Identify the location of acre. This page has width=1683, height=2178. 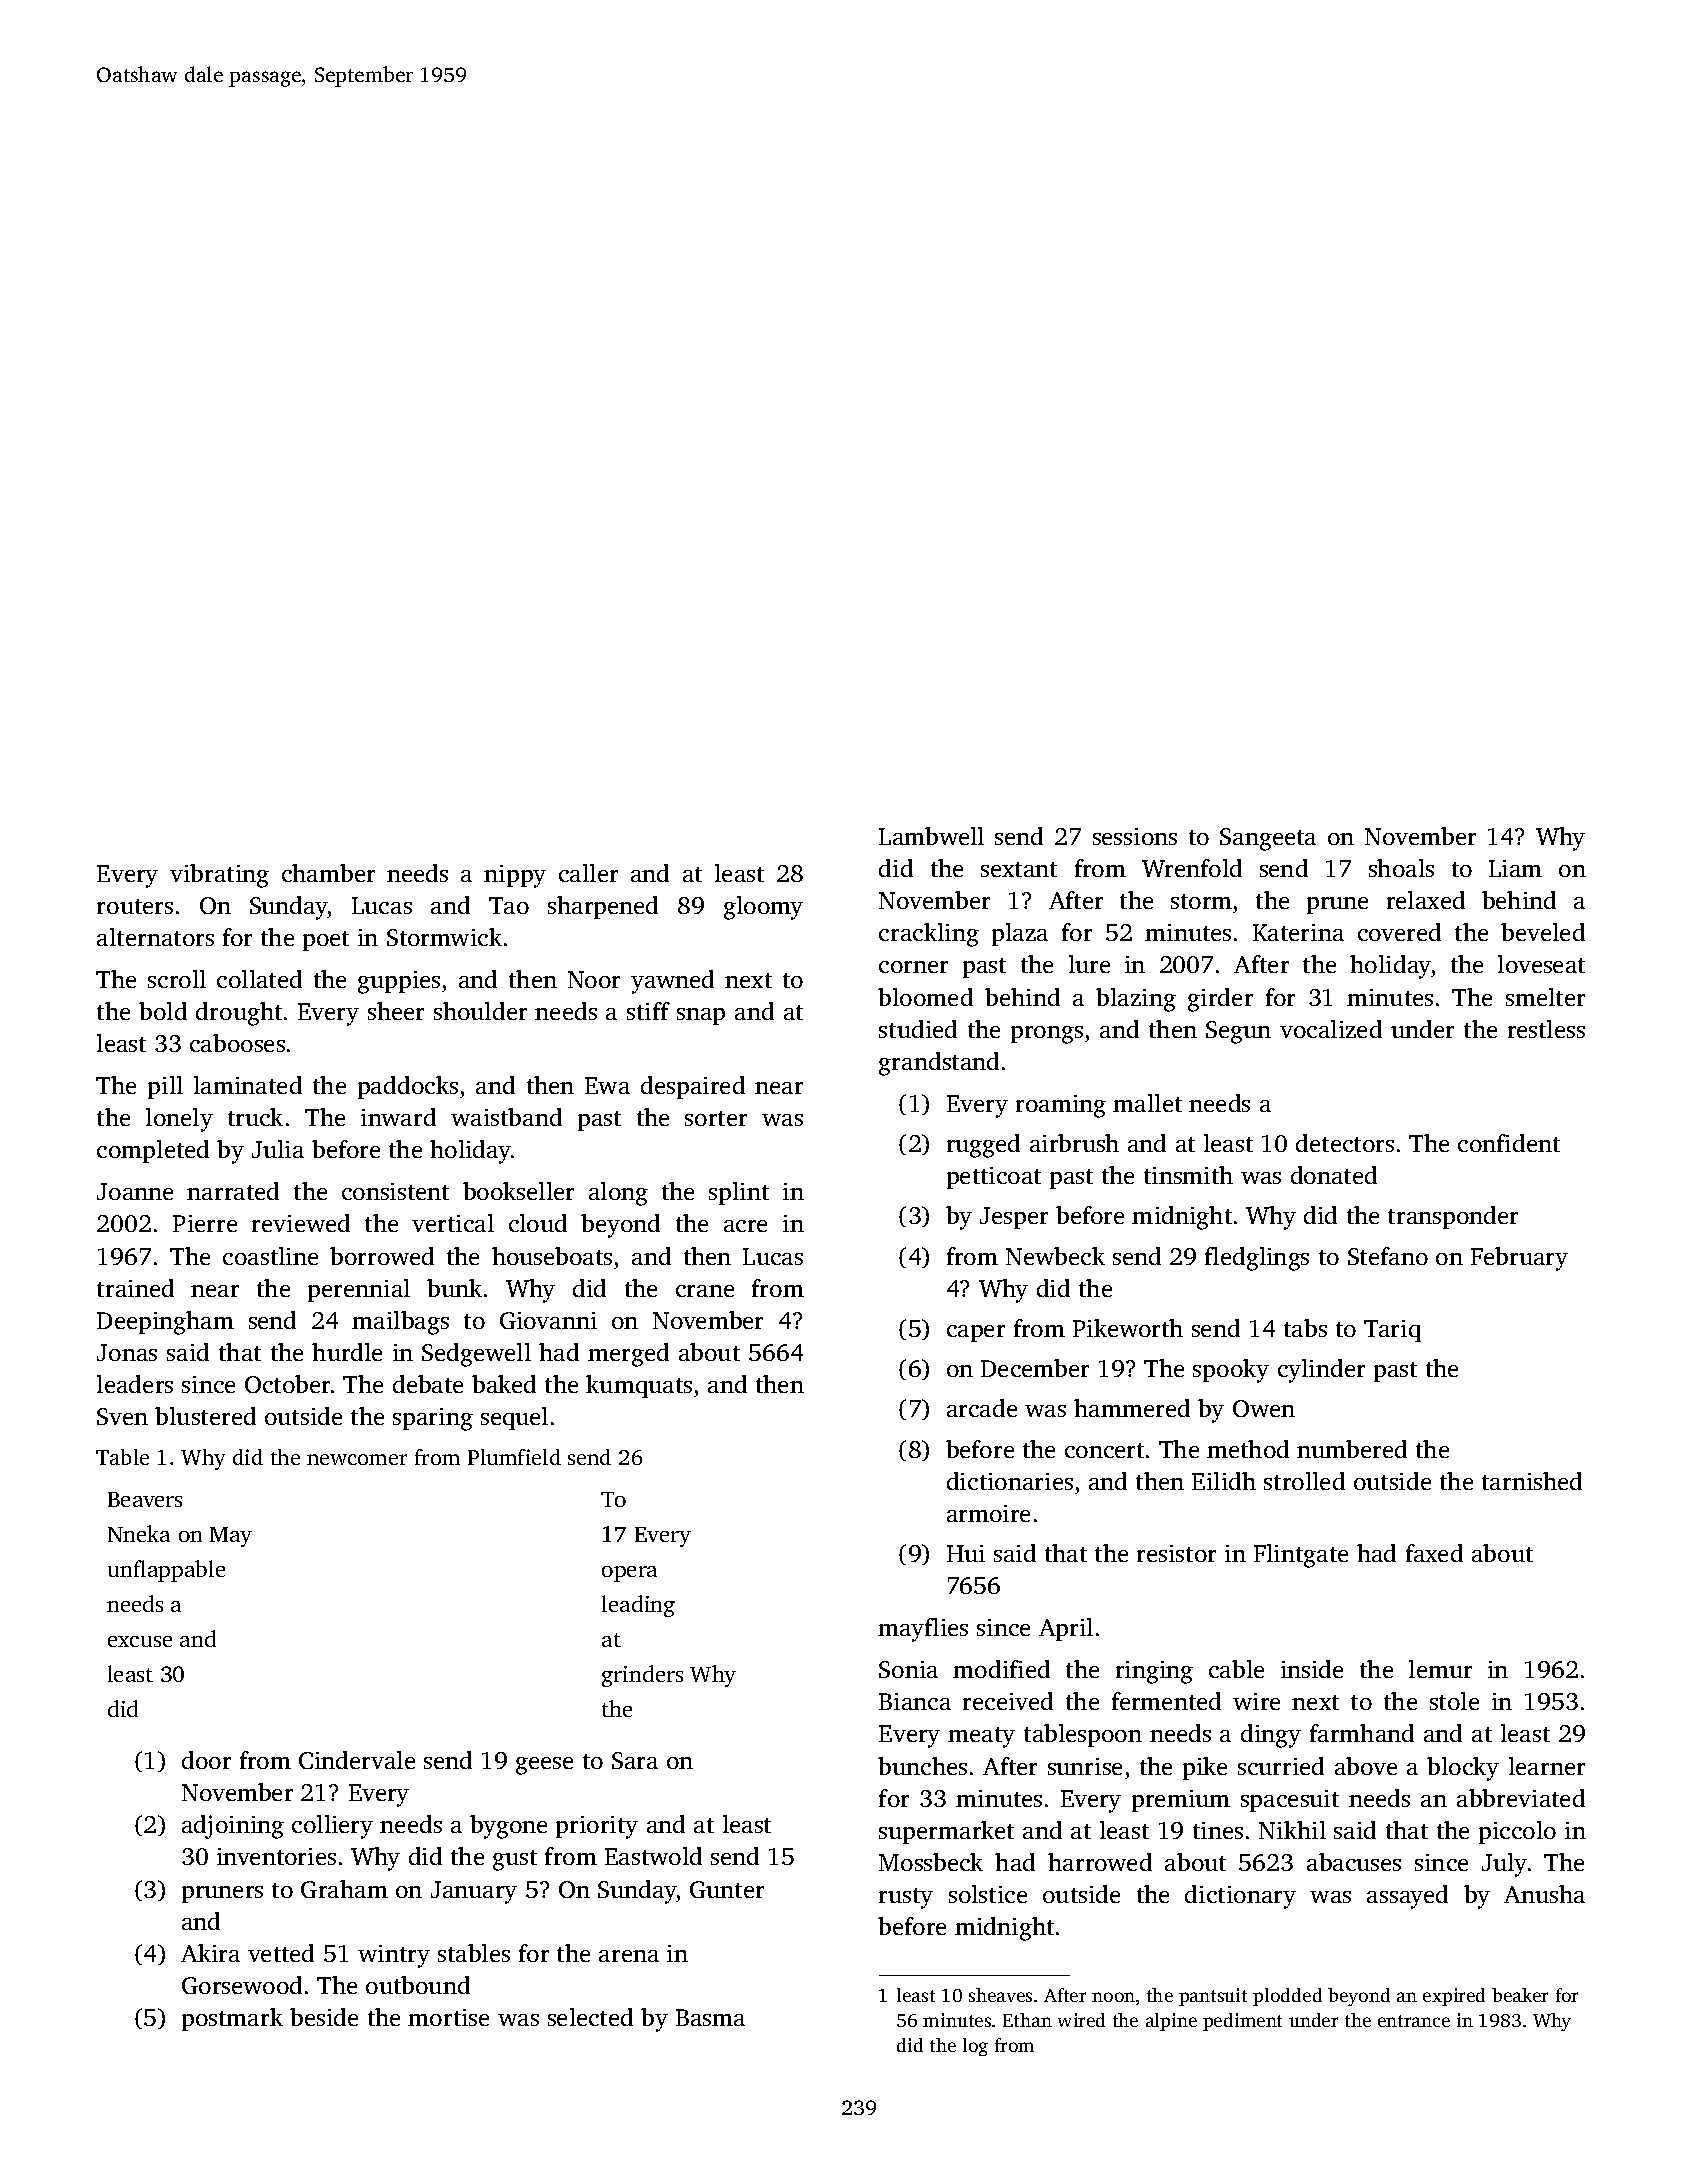
(745, 1226).
